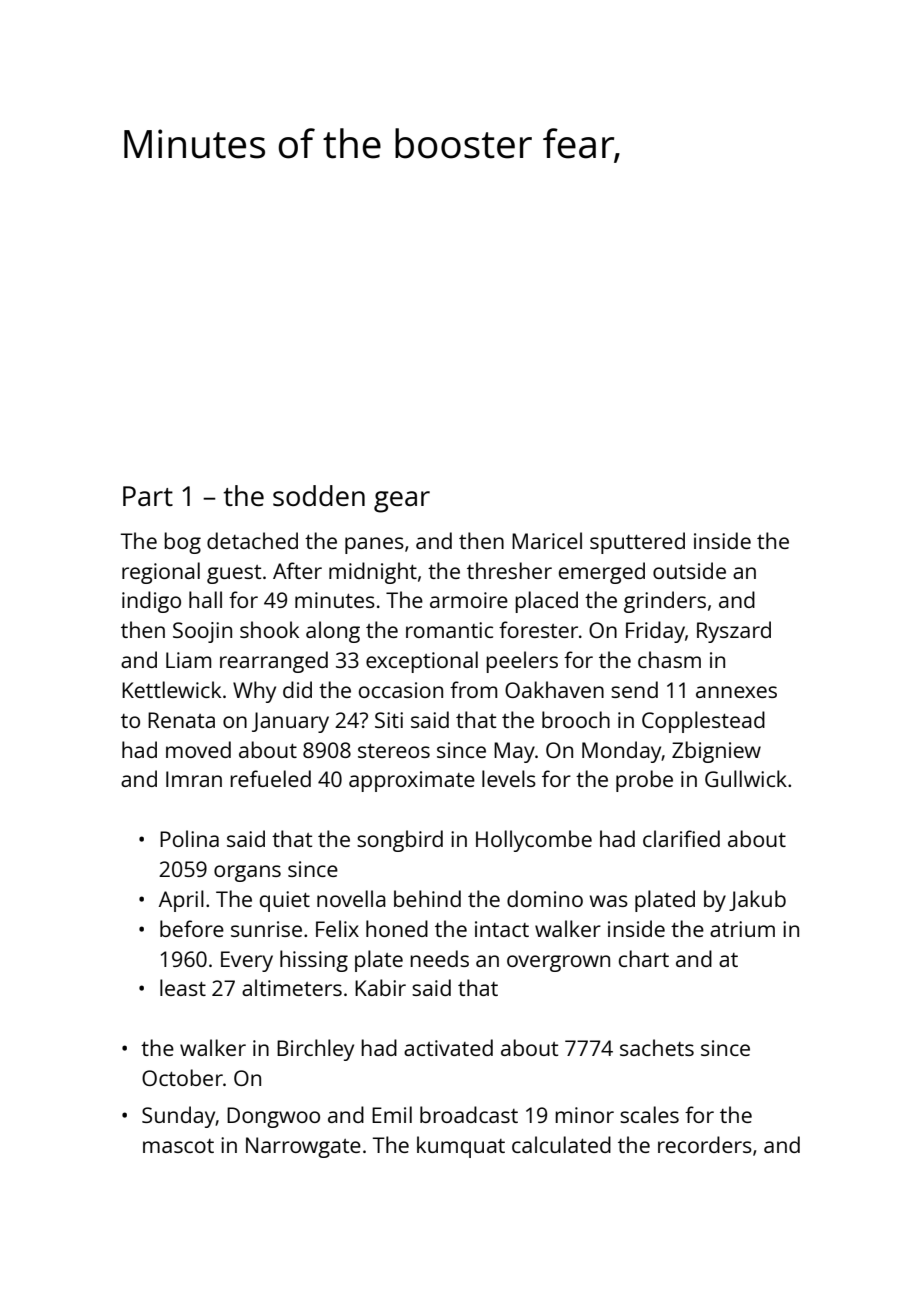 The height and width of the document is (1311, 924). I want to click on After, so click(297, 570).
